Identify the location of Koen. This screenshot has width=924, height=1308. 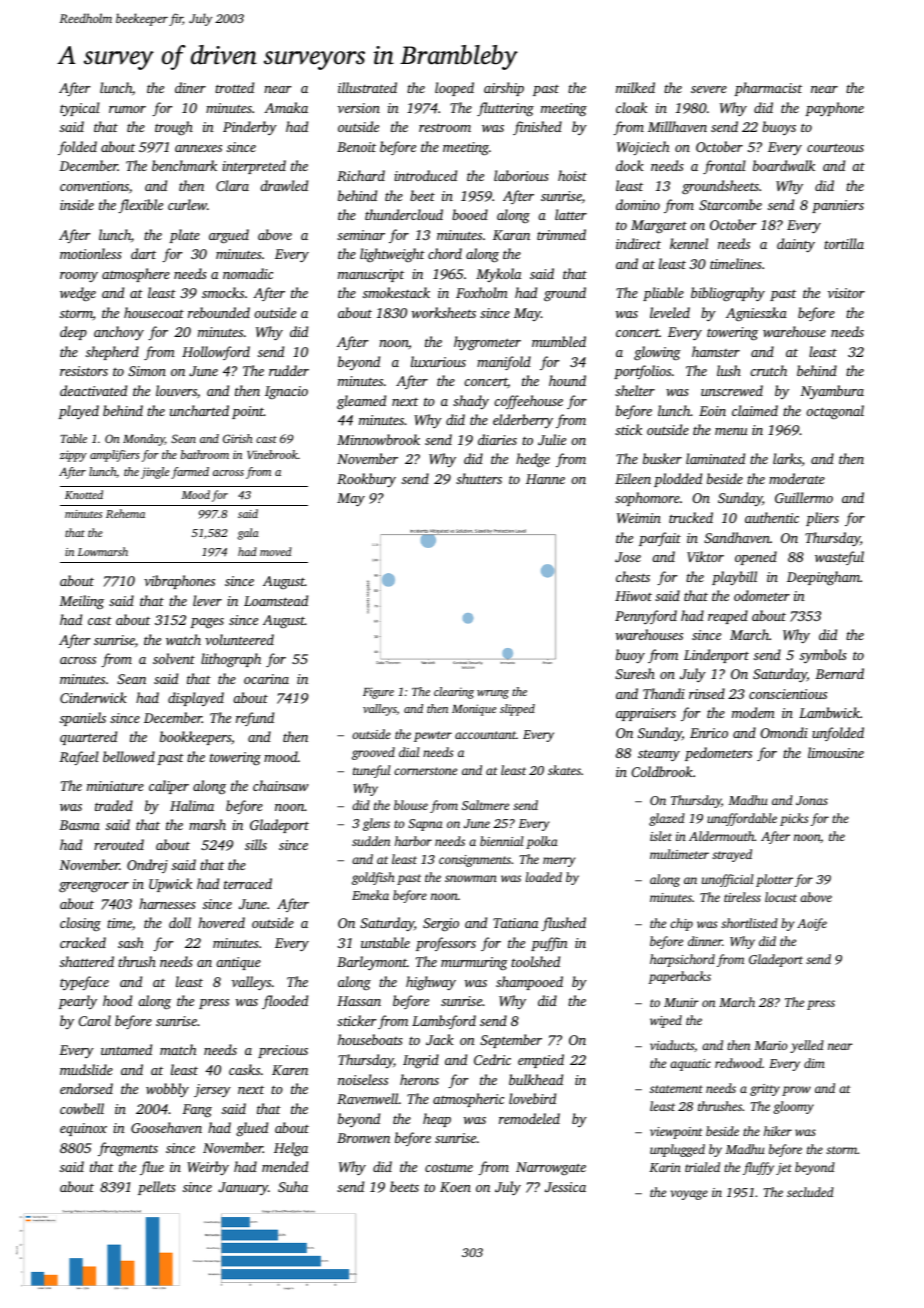
(455, 1187).
